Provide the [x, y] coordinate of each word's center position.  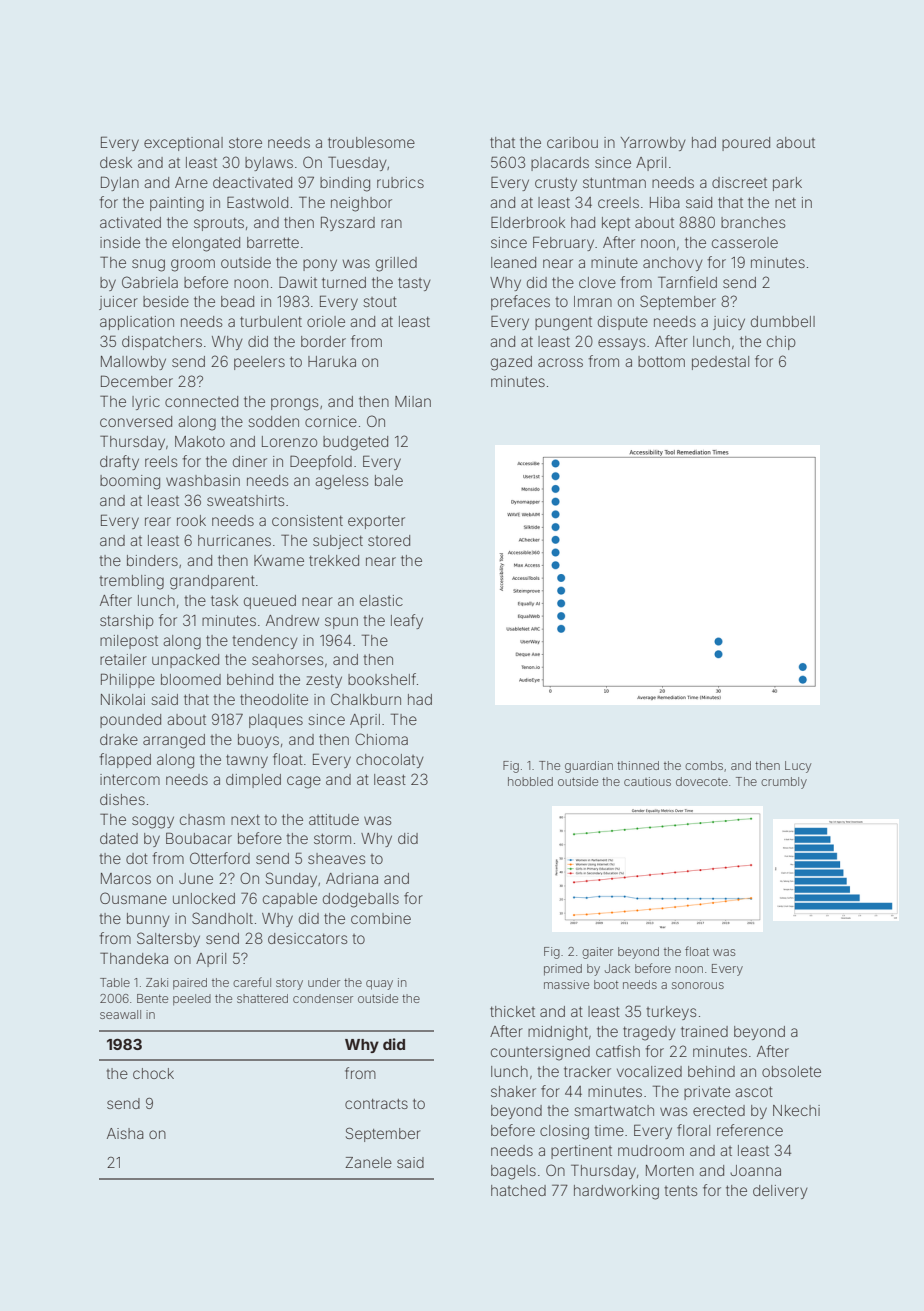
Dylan [120, 183]
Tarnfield [687, 282]
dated [119, 838]
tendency [265, 642]
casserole [745, 242]
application [137, 323]
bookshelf [382, 679]
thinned [638, 765]
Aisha [125, 1133]
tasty [414, 284]
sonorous [698, 985]
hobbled [530, 781]
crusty [556, 184]
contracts [376, 1104]
